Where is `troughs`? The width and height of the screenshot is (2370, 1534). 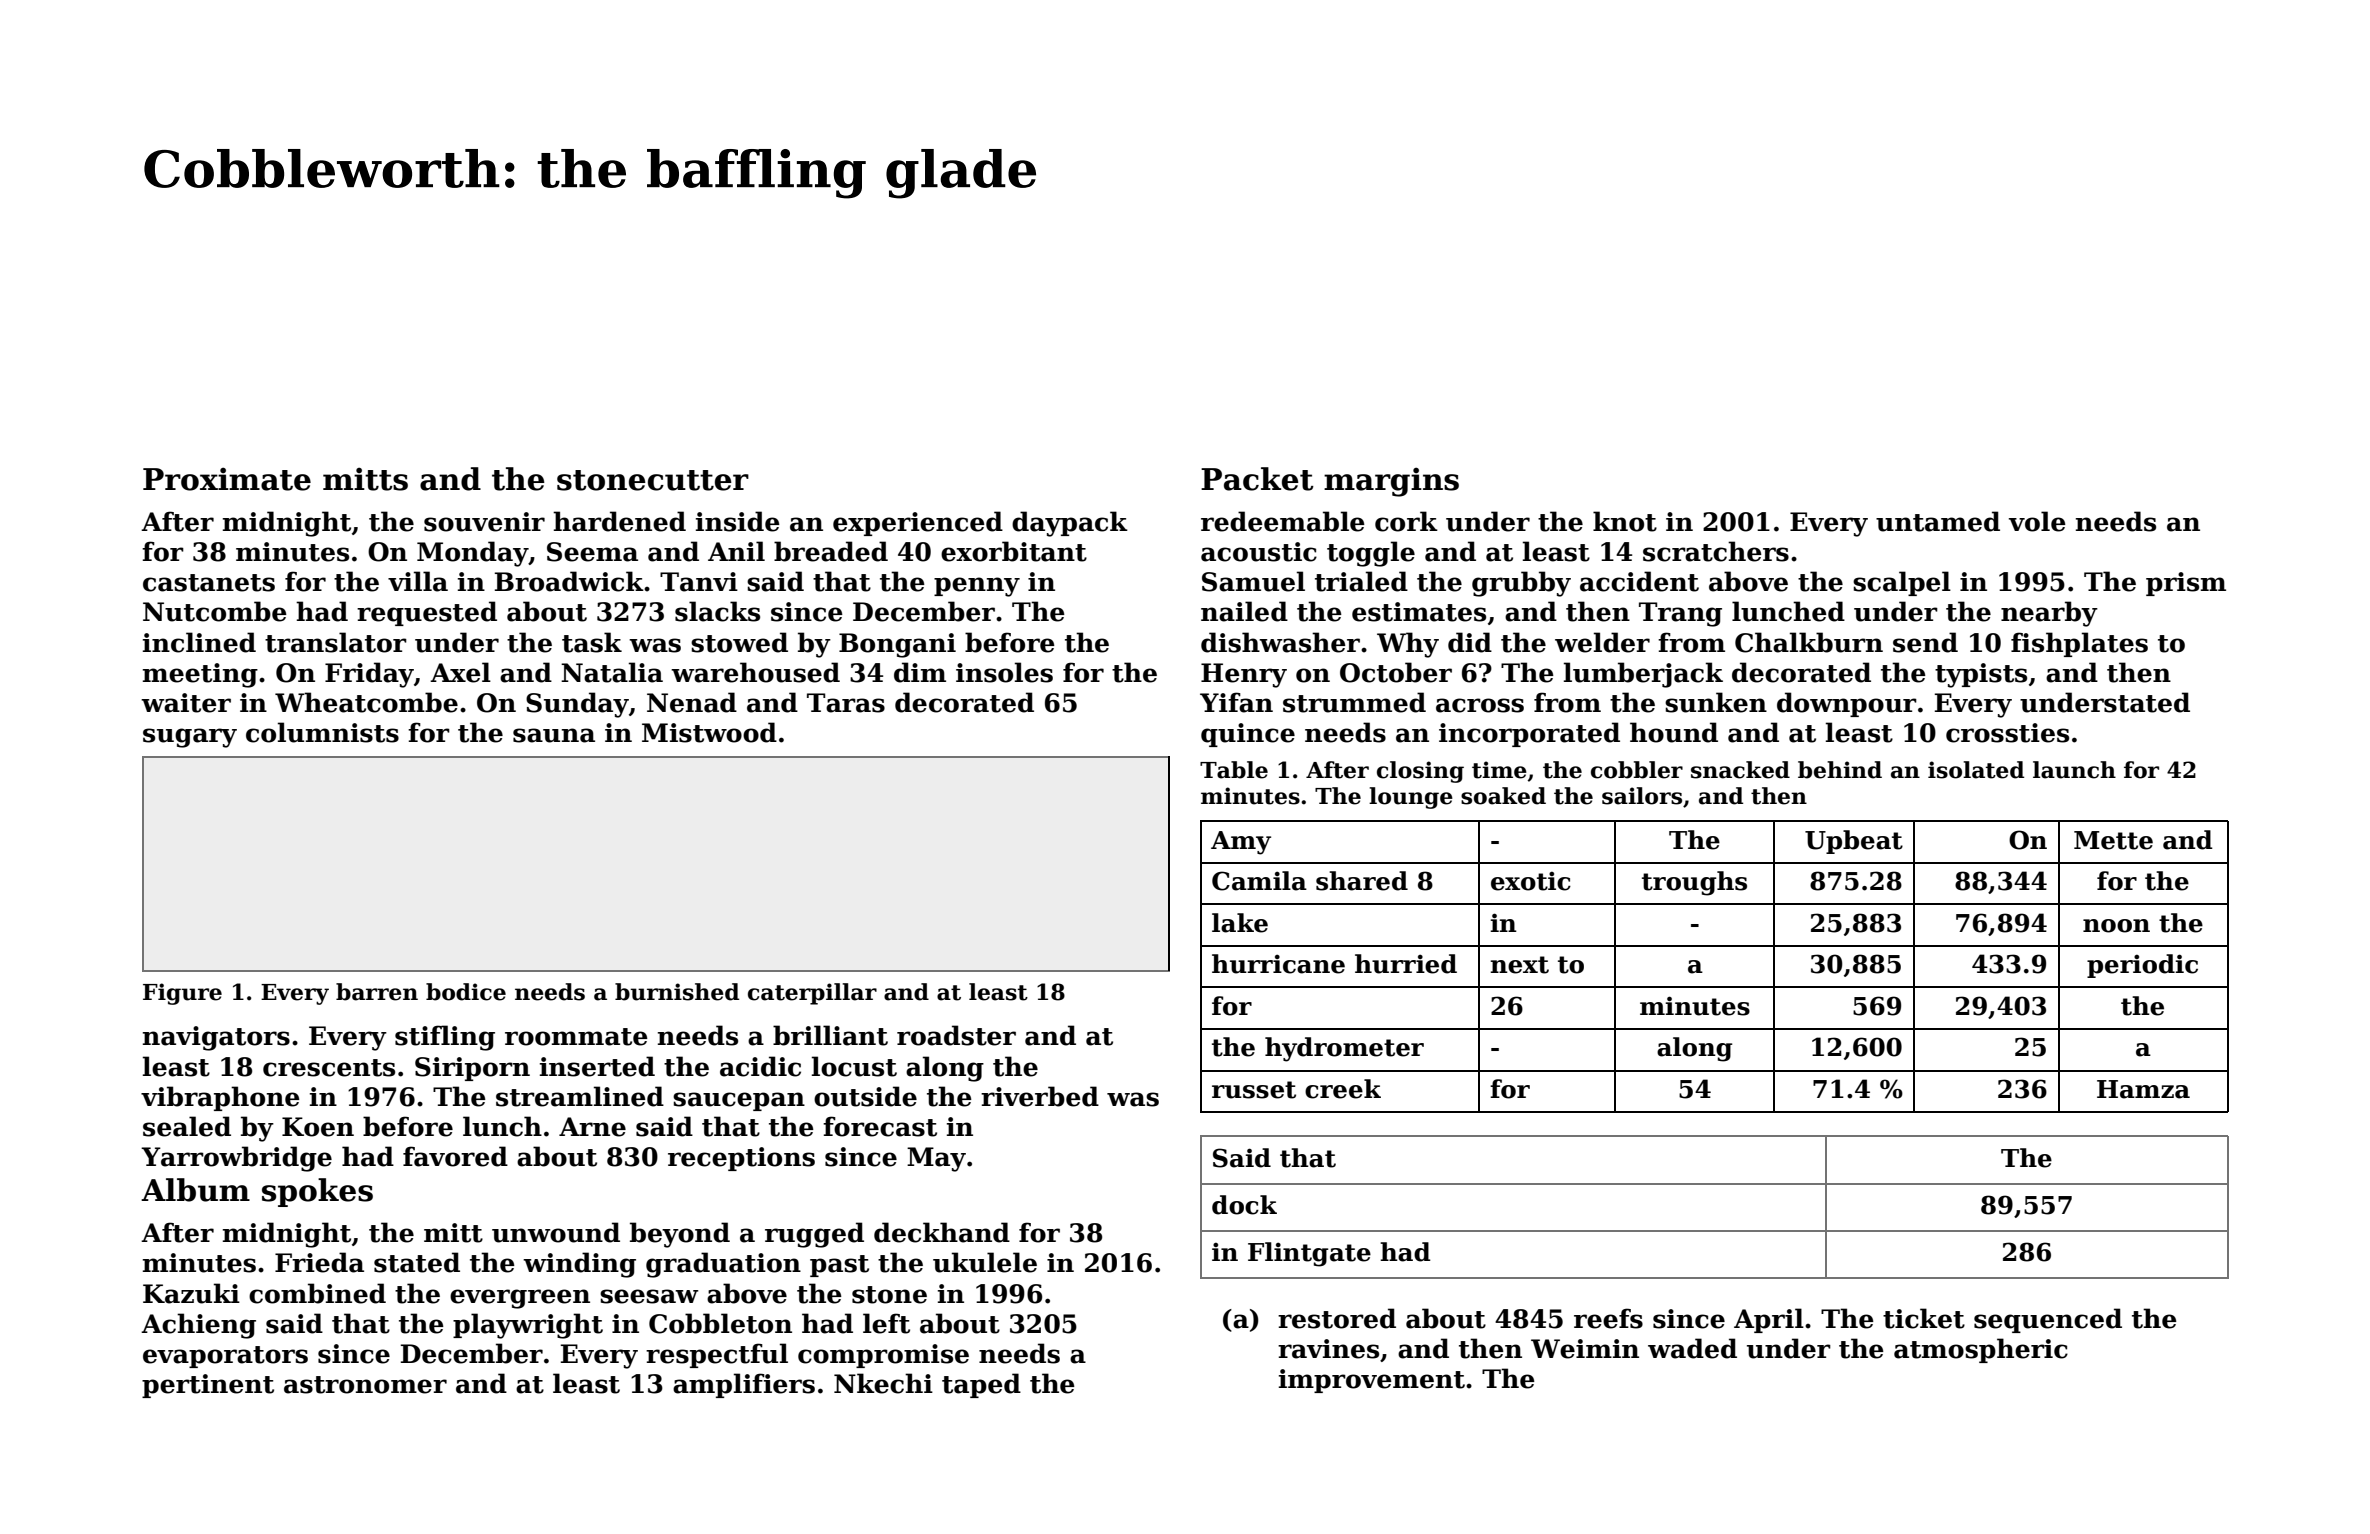 troughs is located at coordinates (1694, 883).
